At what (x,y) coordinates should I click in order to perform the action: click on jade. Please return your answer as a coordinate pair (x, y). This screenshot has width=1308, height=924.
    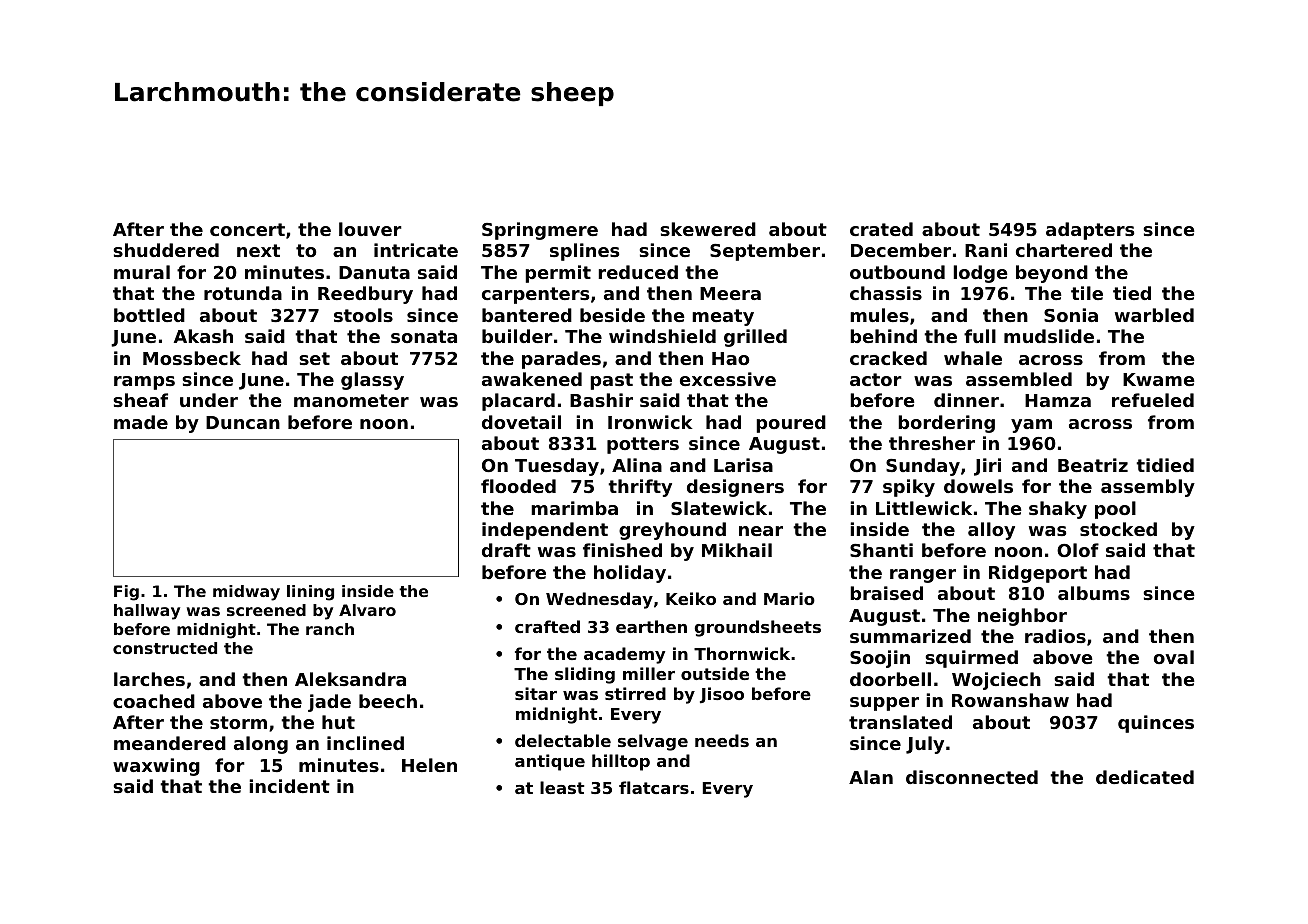
    Looking at the image, I should click on (329, 703).
